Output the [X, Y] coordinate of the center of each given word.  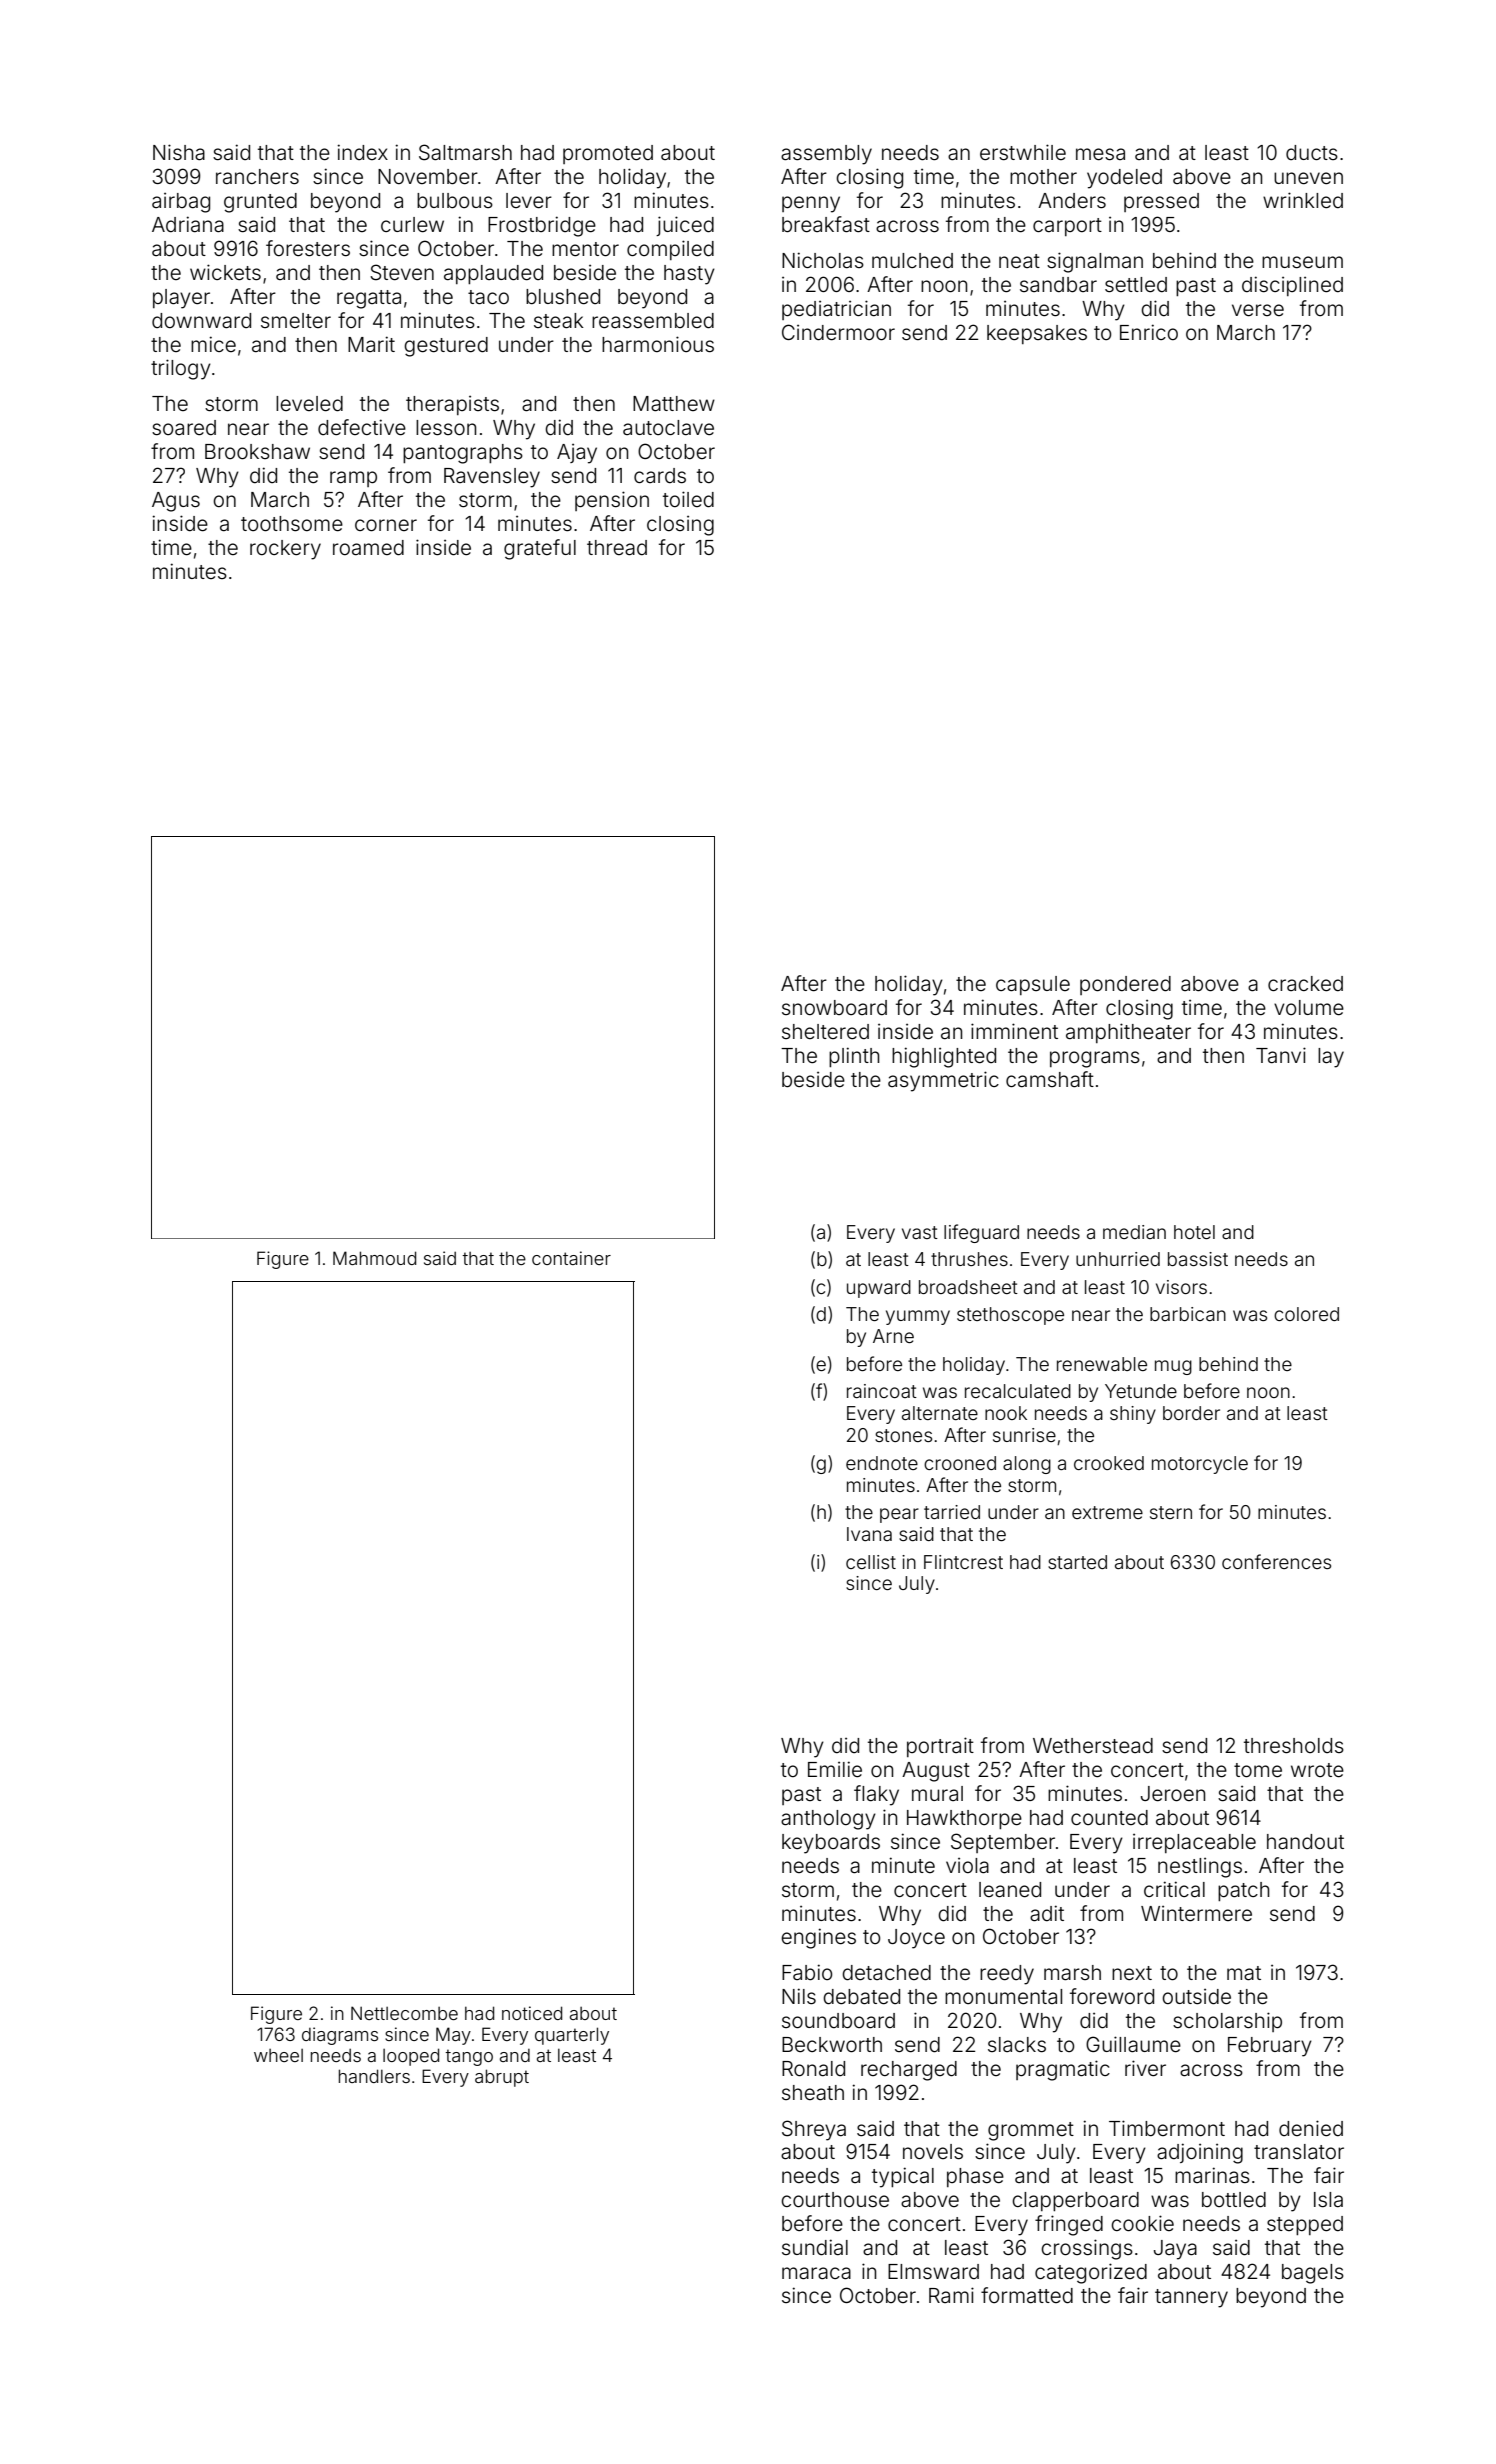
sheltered [825, 1031]
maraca [816, 2273]
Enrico [1149, 332]
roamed [368, 548]
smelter [296, 320]
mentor [585, 249]
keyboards [831, 1844]
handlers [374, 2076]
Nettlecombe [404, 2013]
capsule [1033, 985]
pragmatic [1063, 2070]
